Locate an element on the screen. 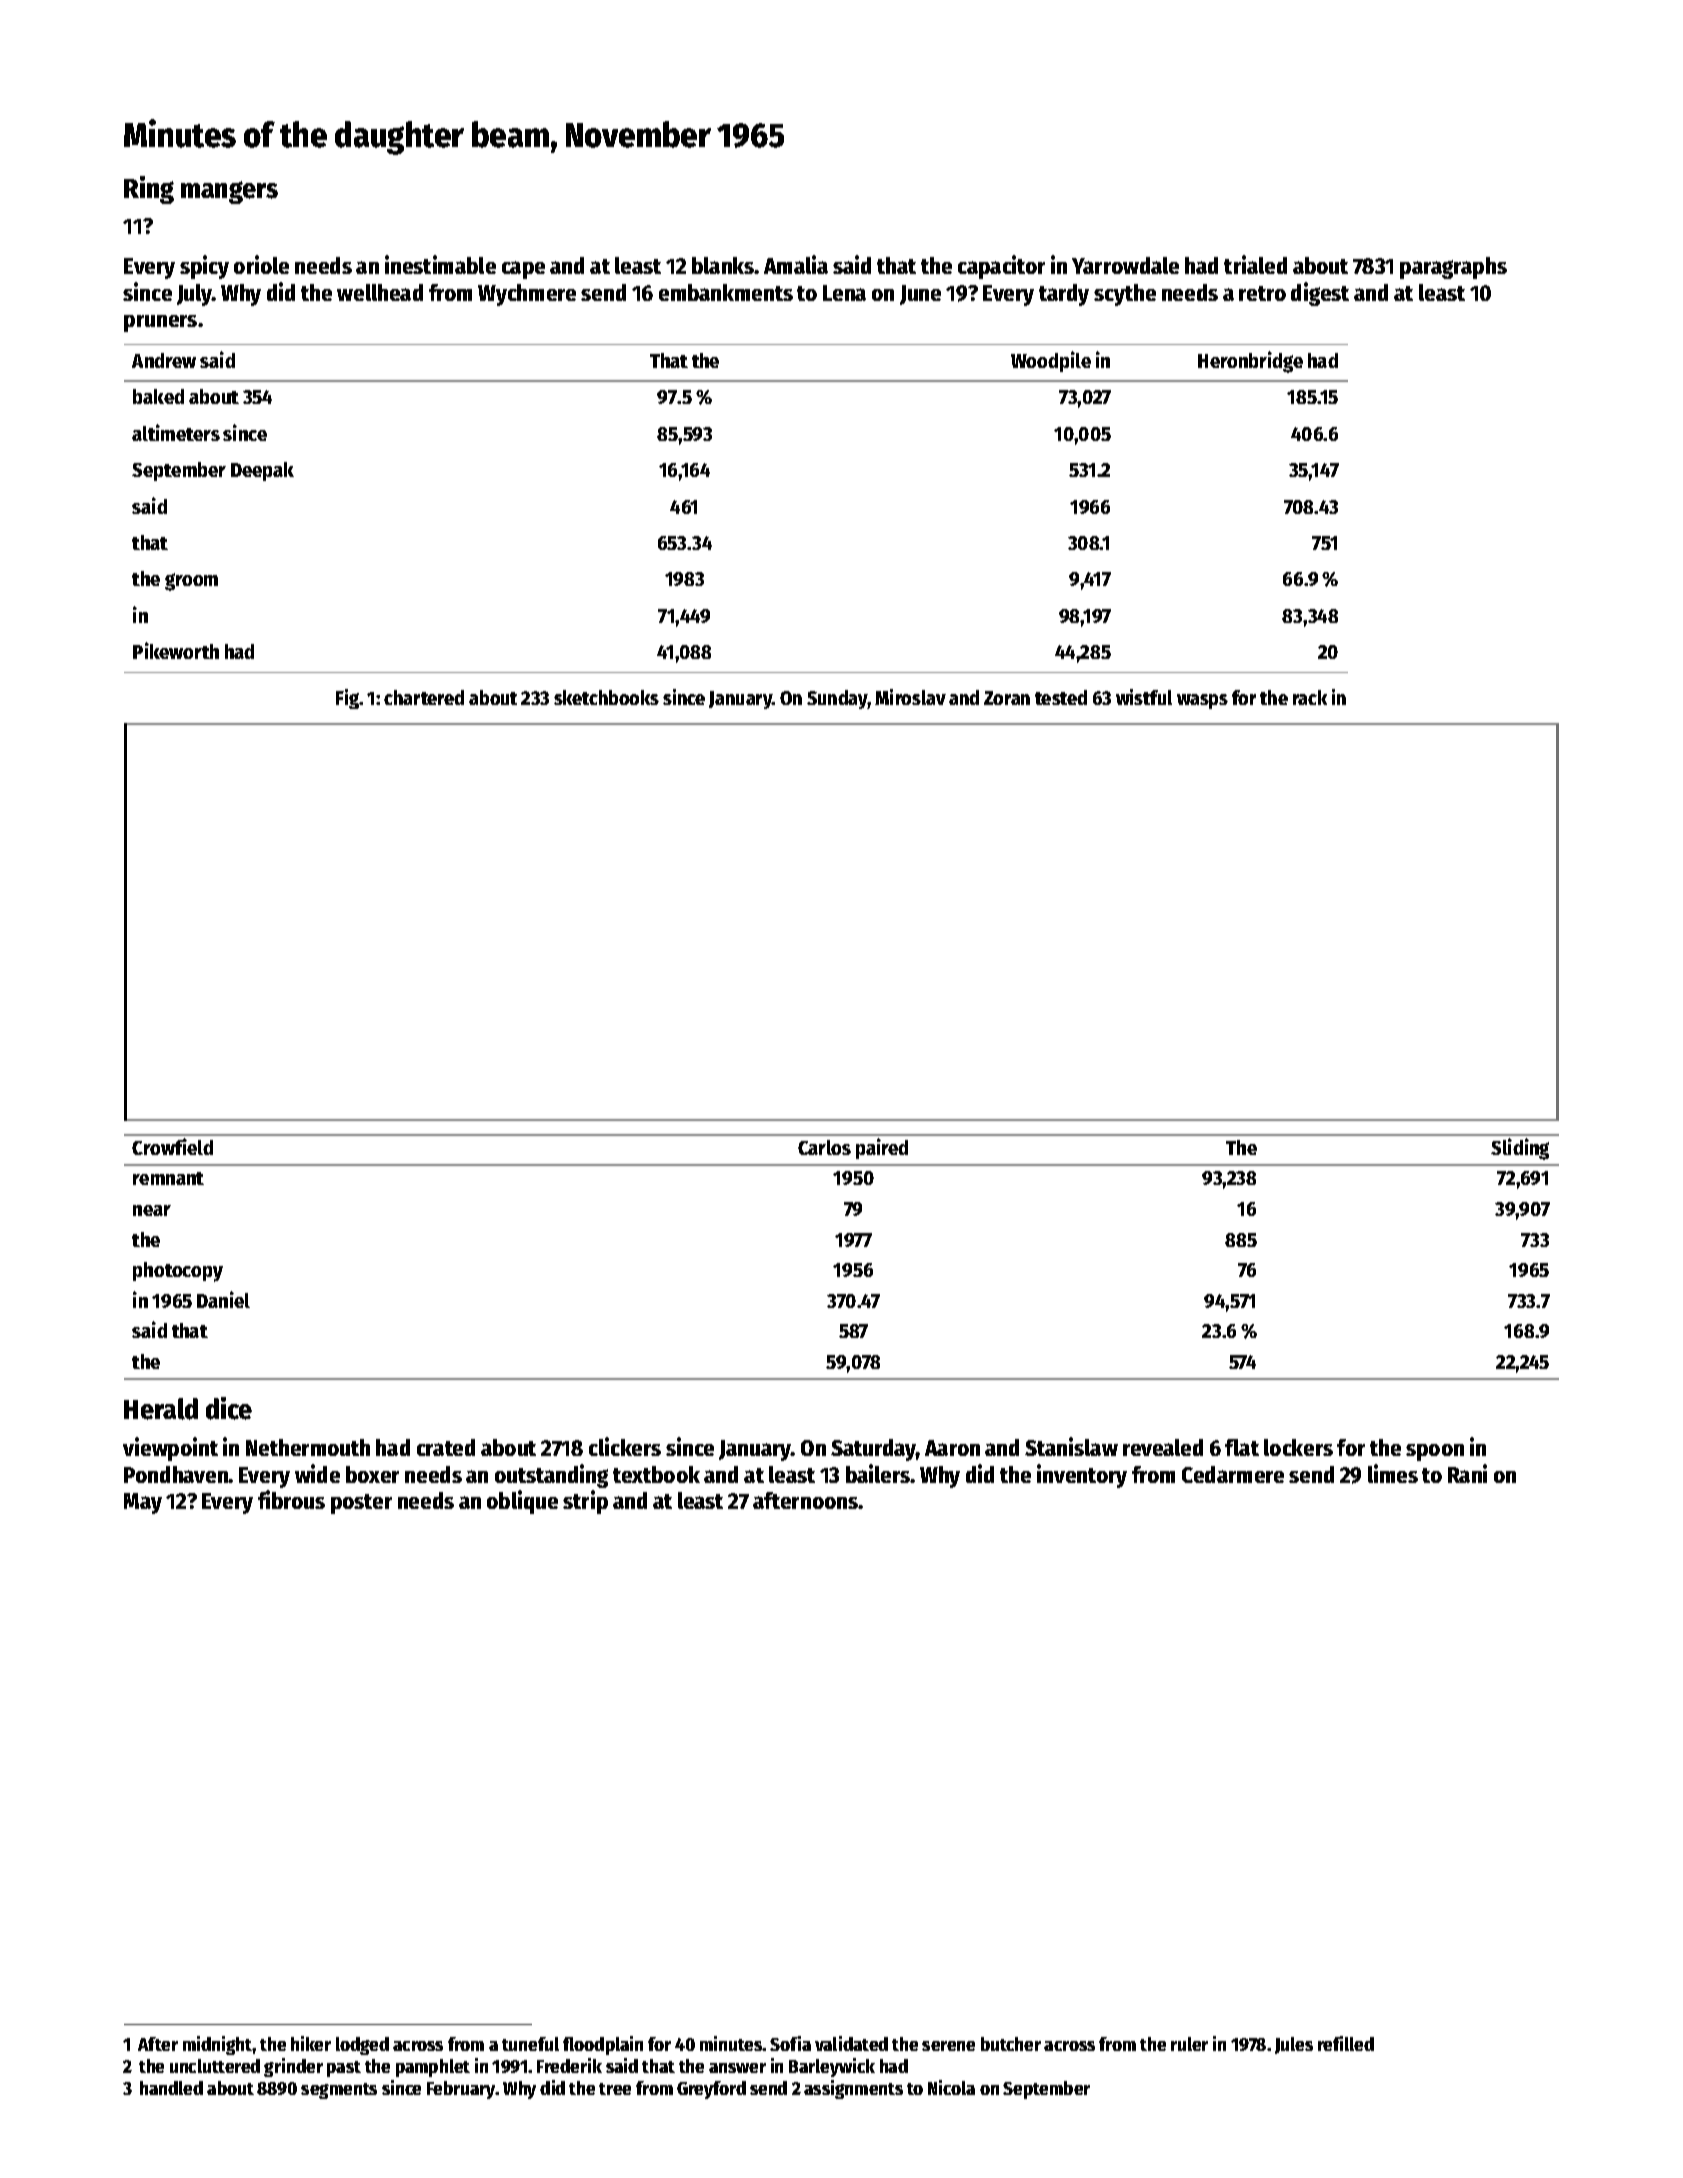  Crowfield is located at coordinates (172, 1146).
